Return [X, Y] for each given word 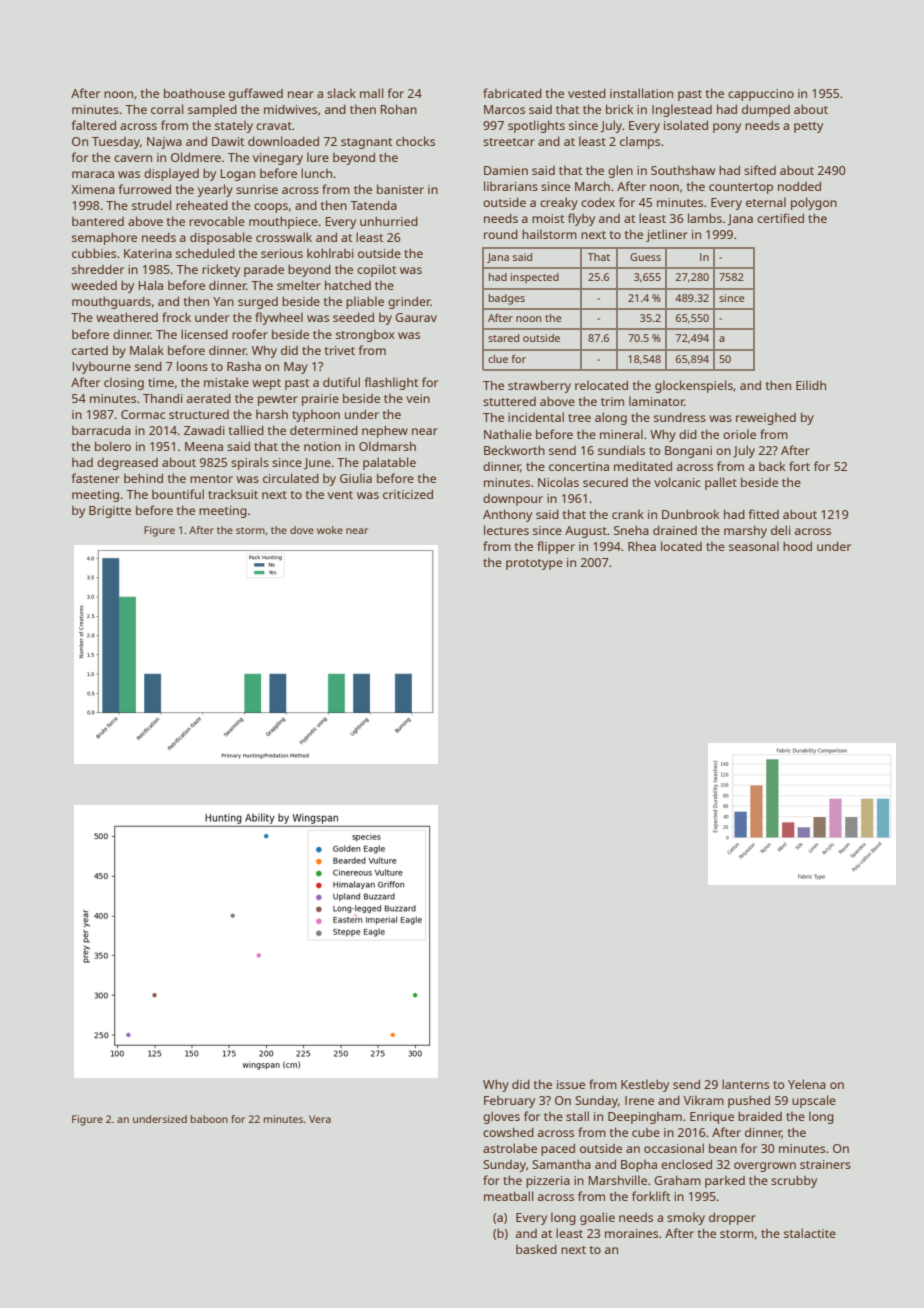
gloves [501, 1117]
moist [548, 218]
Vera [320, 1119]
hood [797, 546]
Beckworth [514, 450]
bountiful [178, 494]
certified [780, 218]
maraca [93, 174]
